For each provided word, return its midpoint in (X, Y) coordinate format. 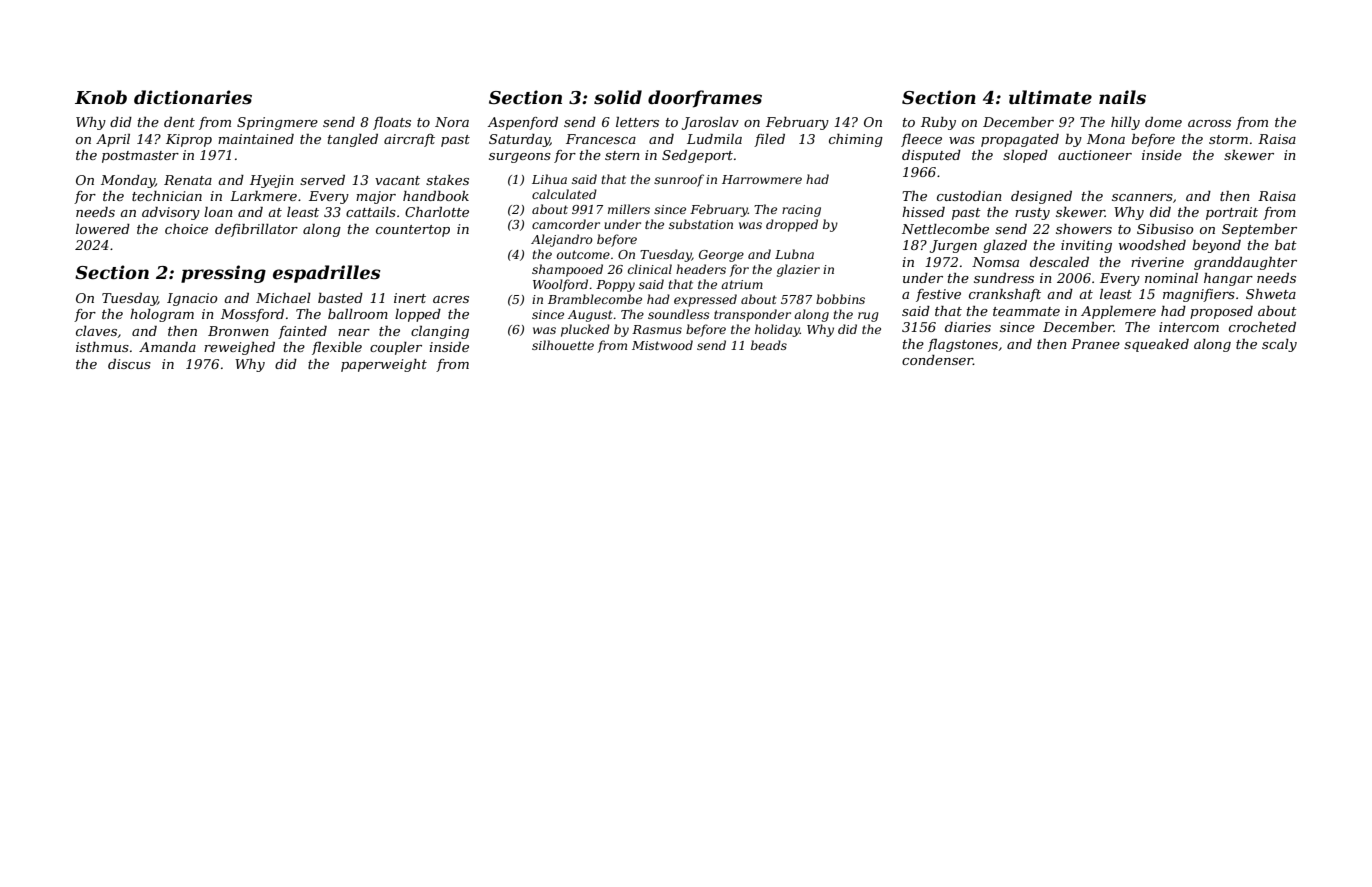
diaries (968, 327)
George (721, 256)
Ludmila (714, 139)
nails (1122, 97)
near (354, 332)
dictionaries (193, 97)
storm (1228, 139)
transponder (752, 315)
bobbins (840, 299)
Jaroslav (710, 123)
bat (1286, 245)
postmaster (140, 157)
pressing (223, 274)
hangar (1228, 279)
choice (186, 229)
